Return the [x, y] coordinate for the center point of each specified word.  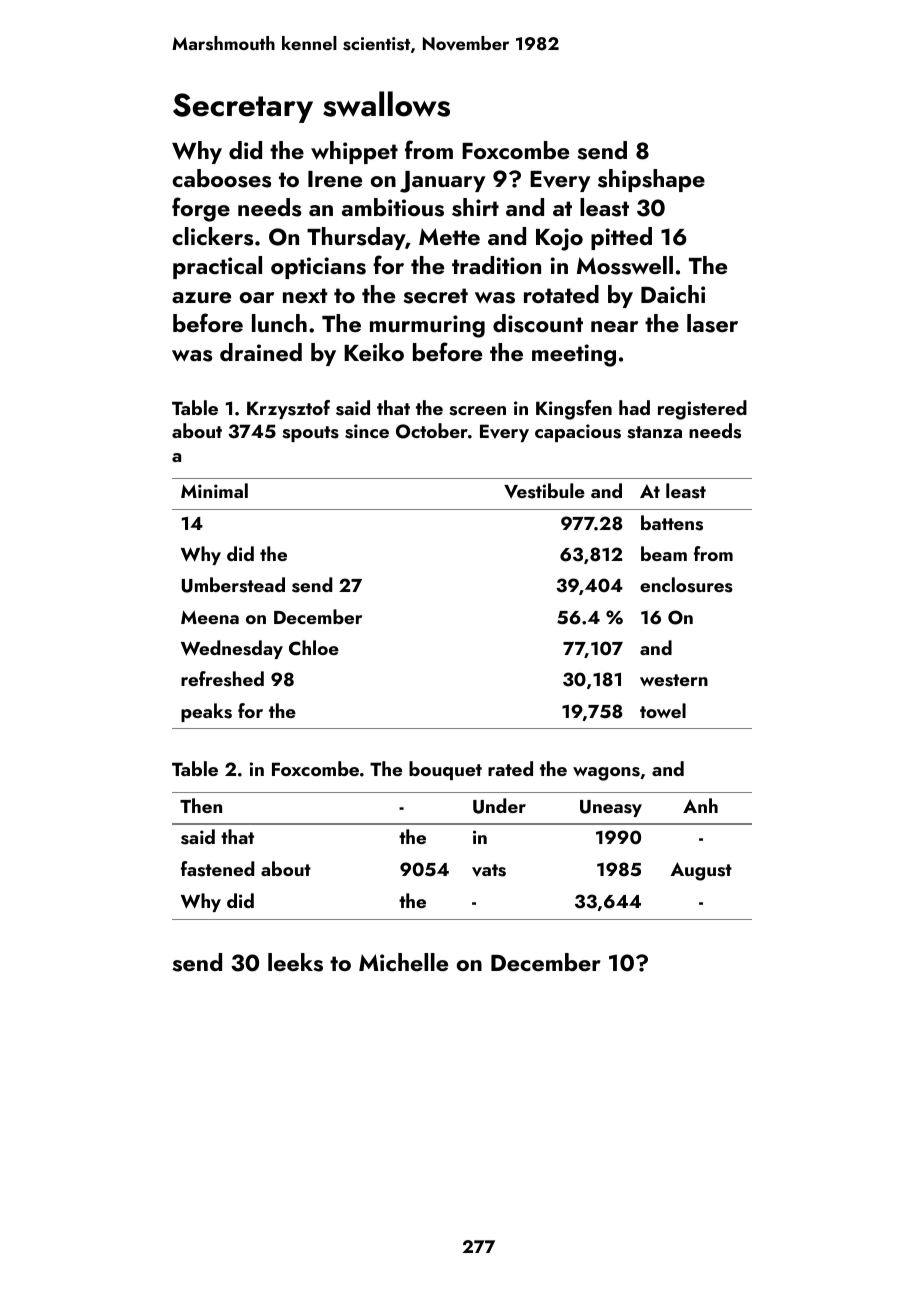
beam [664, 553]
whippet [354, 152]
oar [256, 297]
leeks [295, 962]
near [614, 326]
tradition [496, 265]
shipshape [651, 180]
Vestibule [544, 491]
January [442, 182]
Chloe [314, 648]
